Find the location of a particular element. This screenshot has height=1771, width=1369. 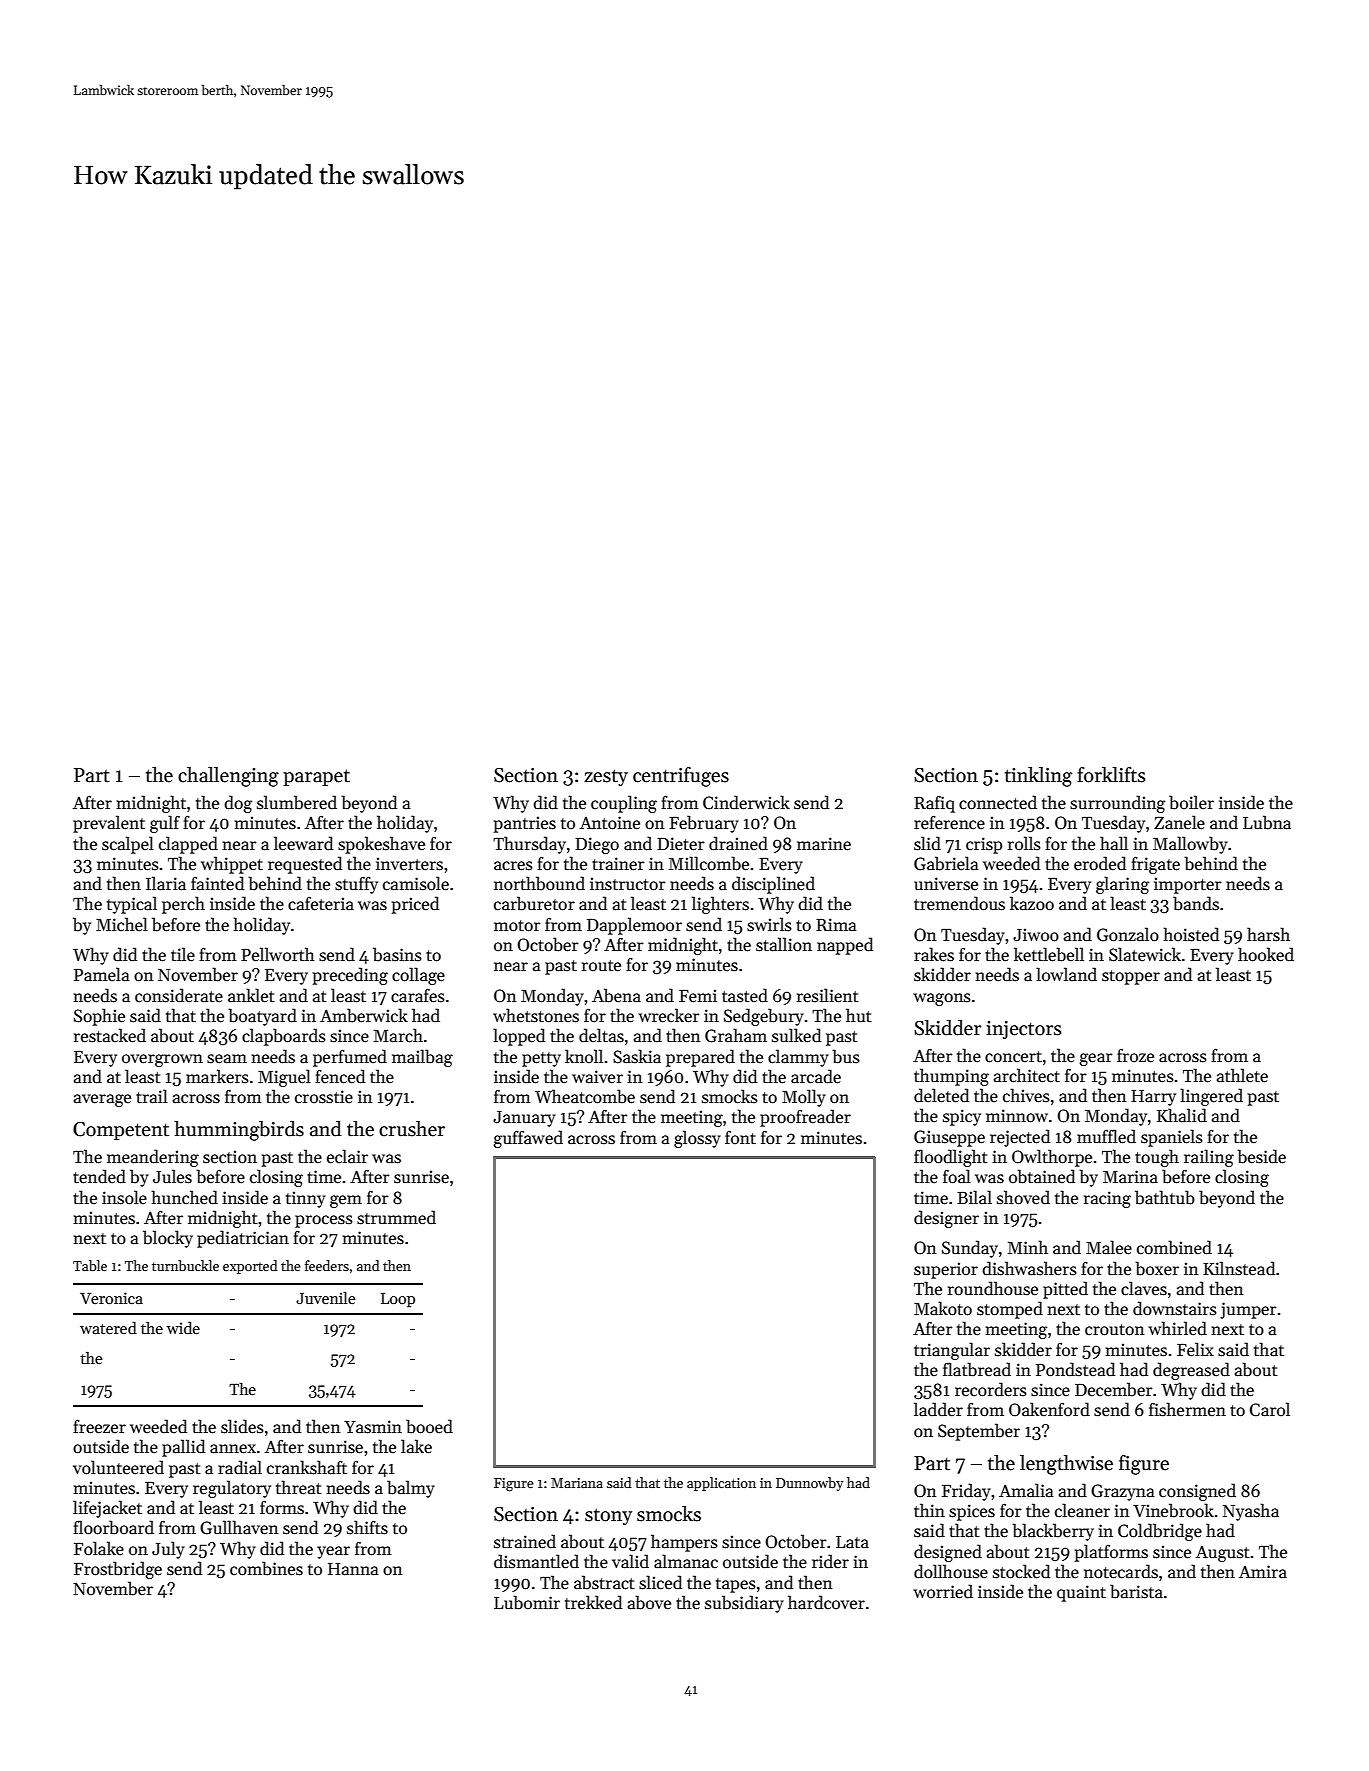

harsh is located at coordinates (1268, 934).
